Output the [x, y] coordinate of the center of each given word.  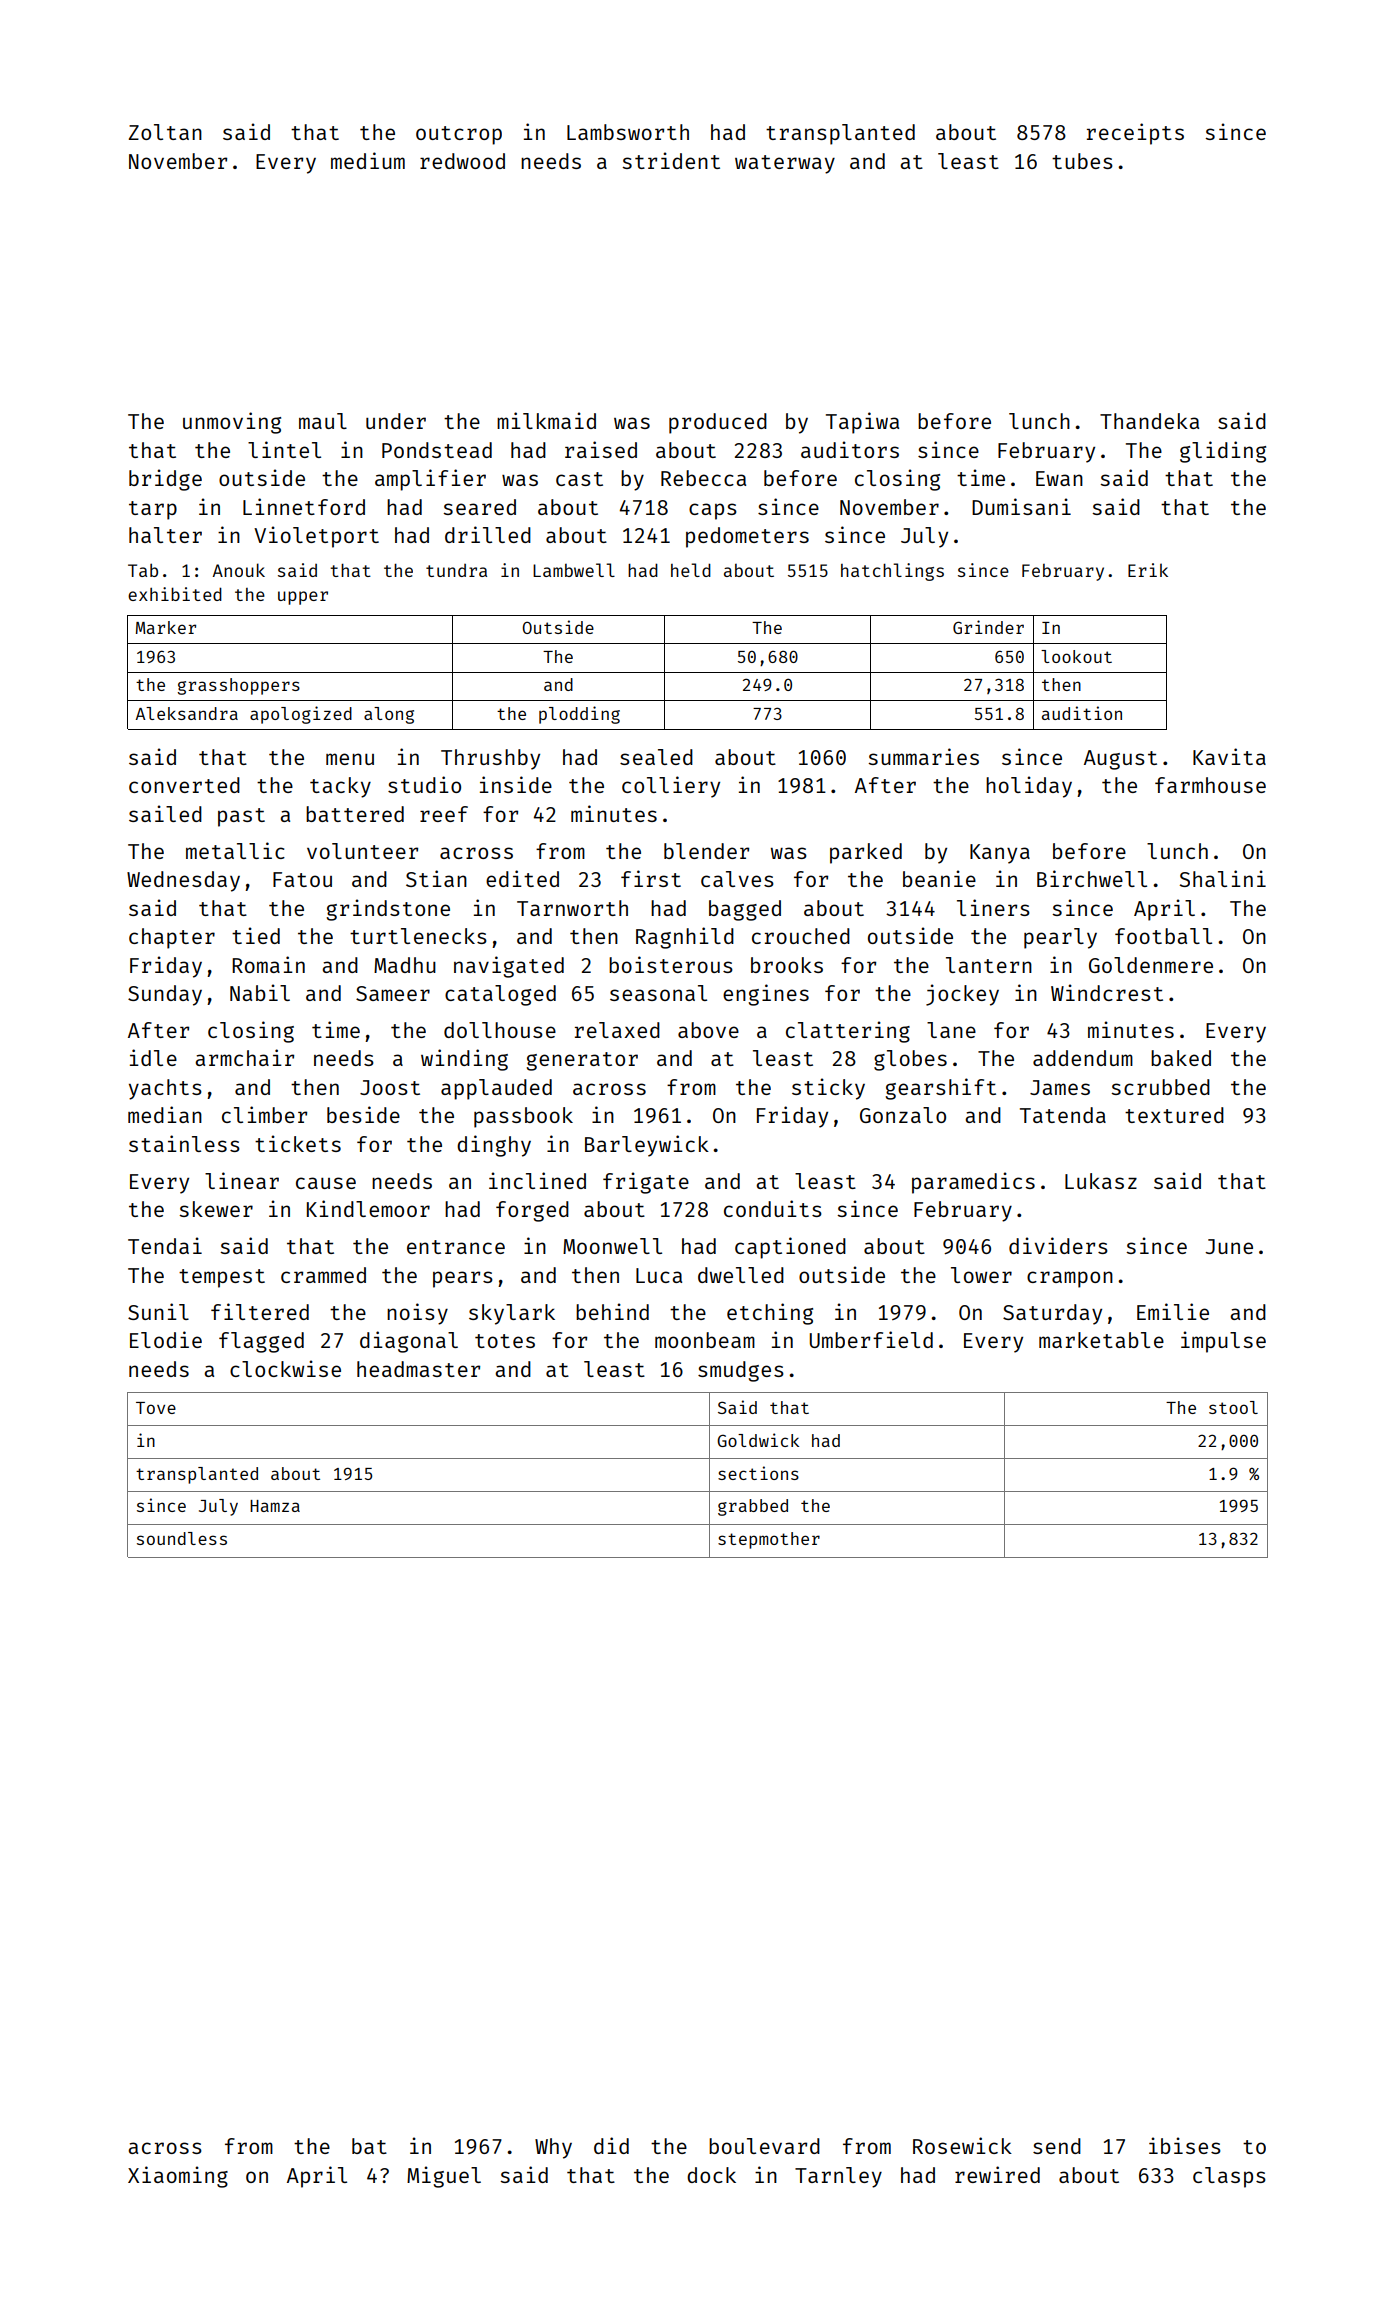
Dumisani [1021, 506]
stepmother [769, 1540]
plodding [579, 715]
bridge [165, 480]
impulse [1223, 1342]
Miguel [444, 2177]
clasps [1229, 2177]
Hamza [275, 1506]
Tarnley [838, 2177]
